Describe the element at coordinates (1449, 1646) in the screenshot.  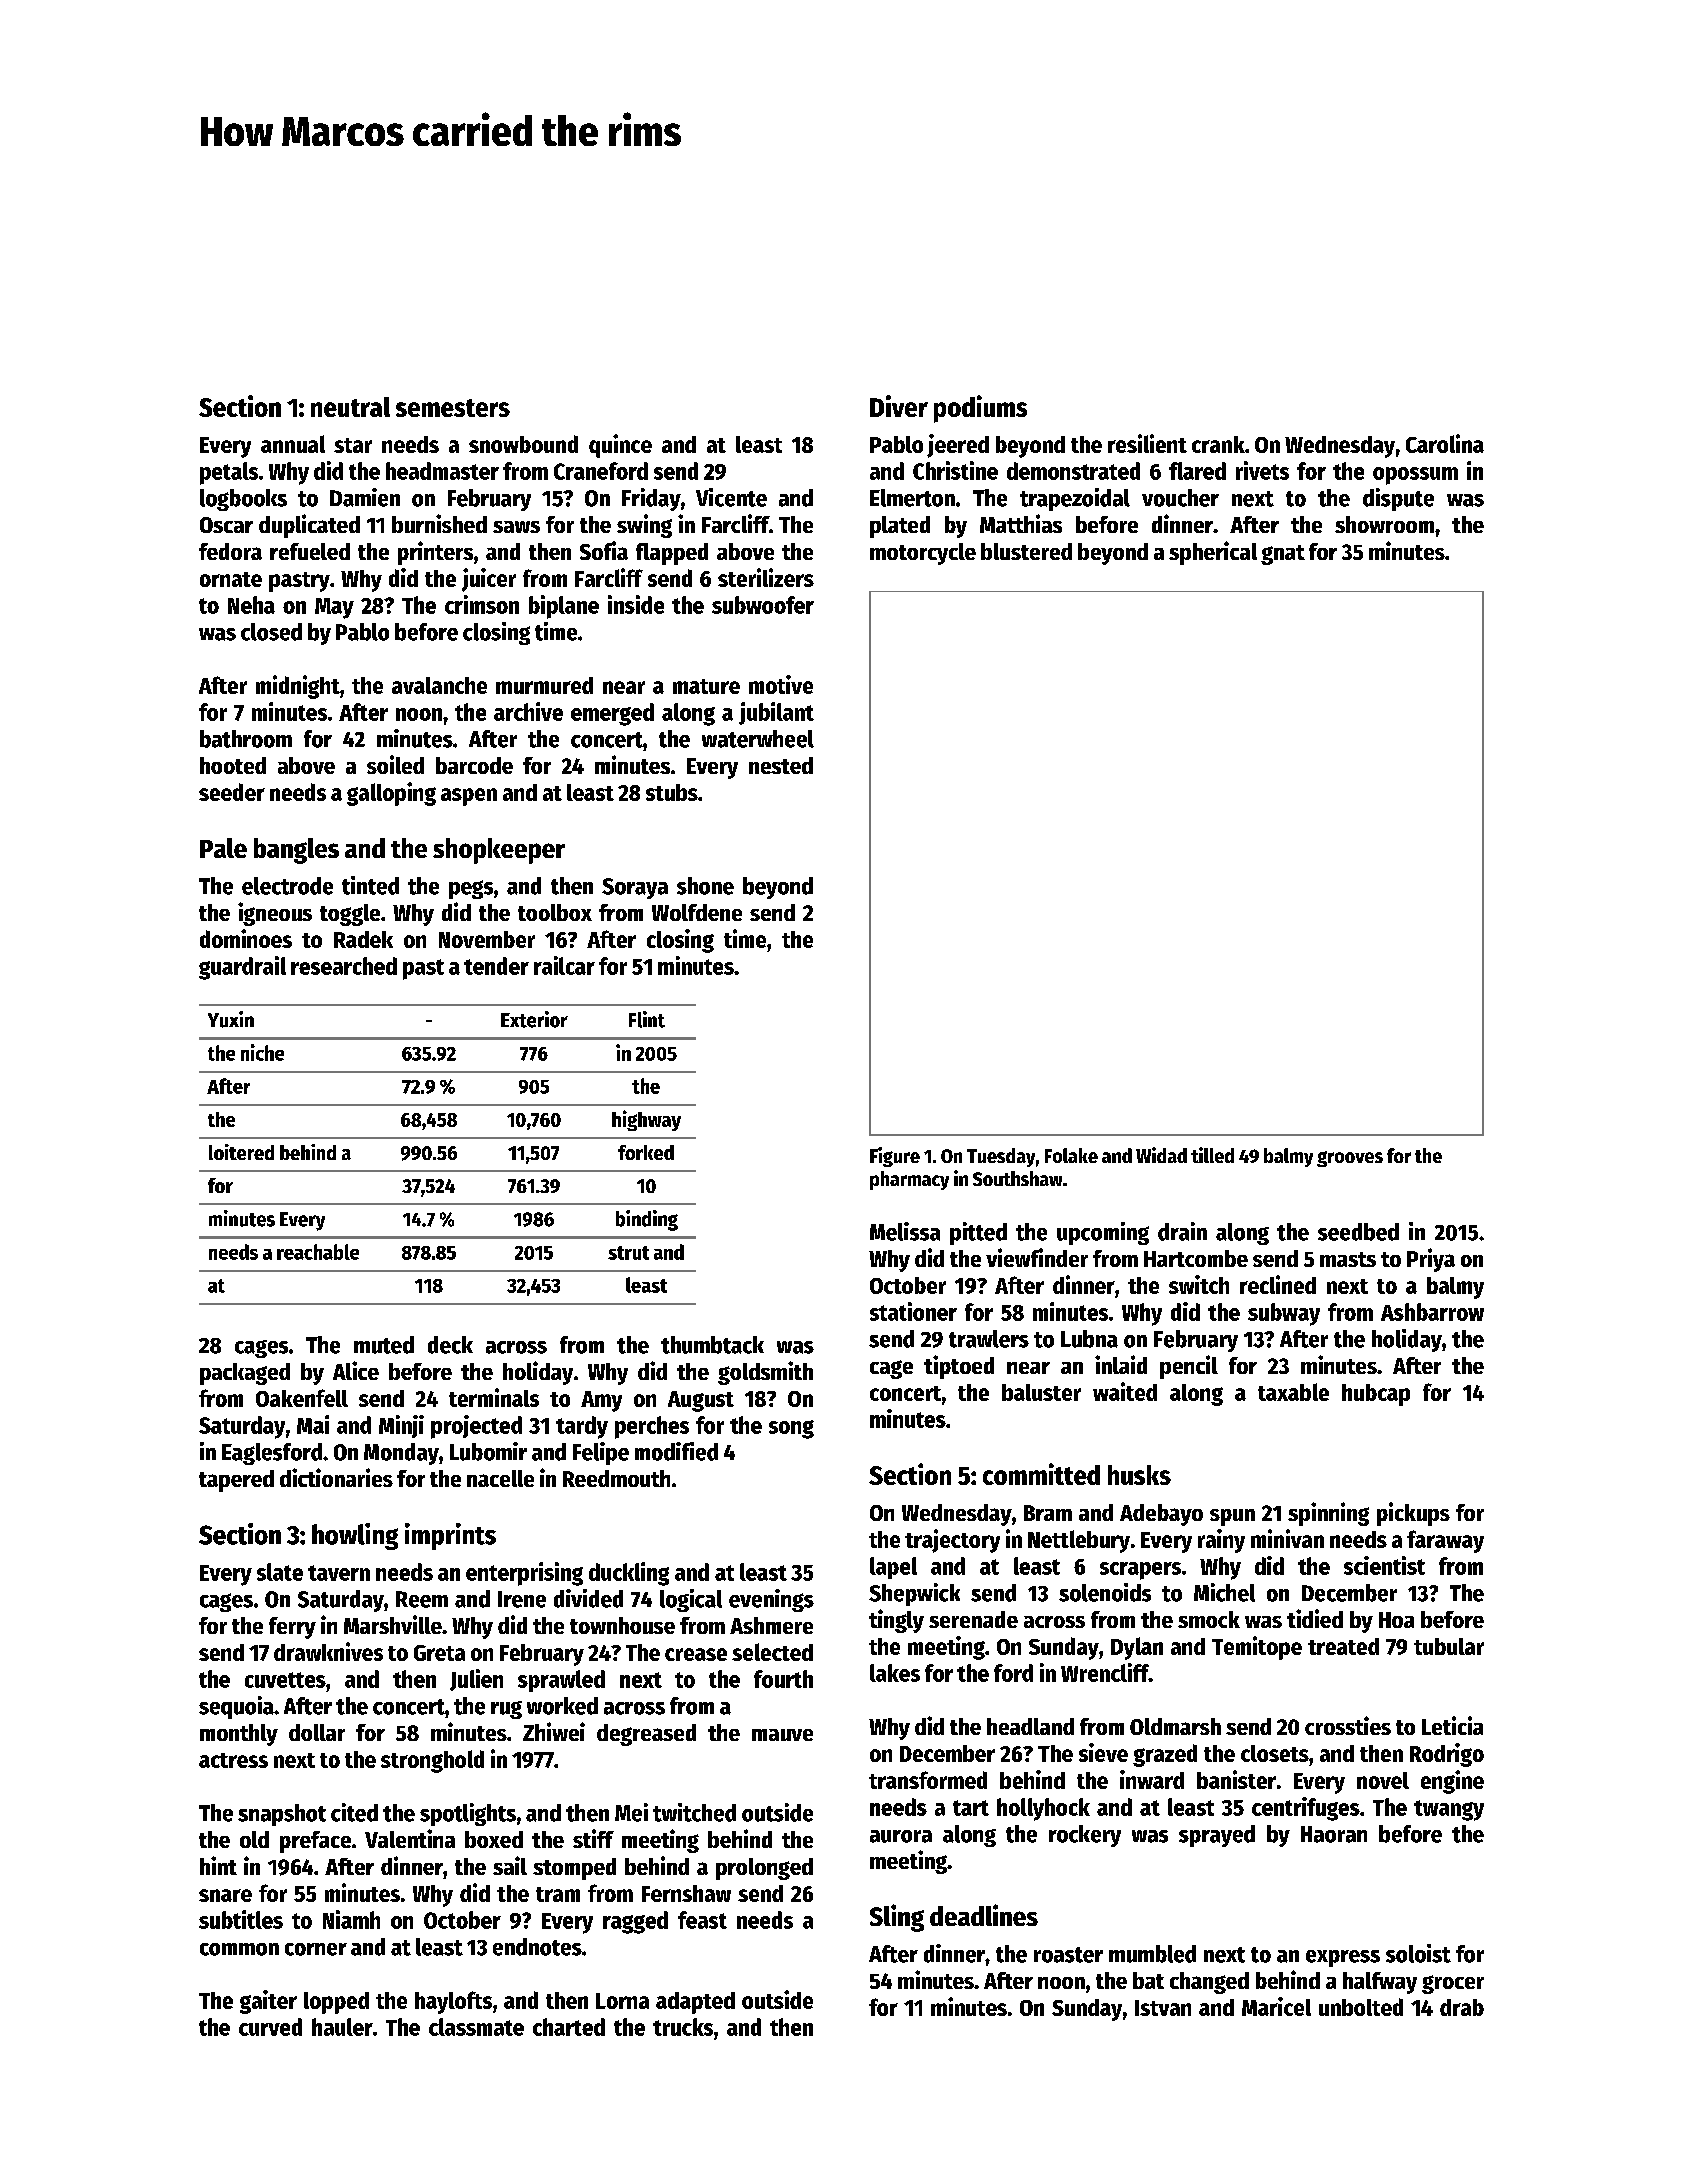
I see `tubular` at that location.
